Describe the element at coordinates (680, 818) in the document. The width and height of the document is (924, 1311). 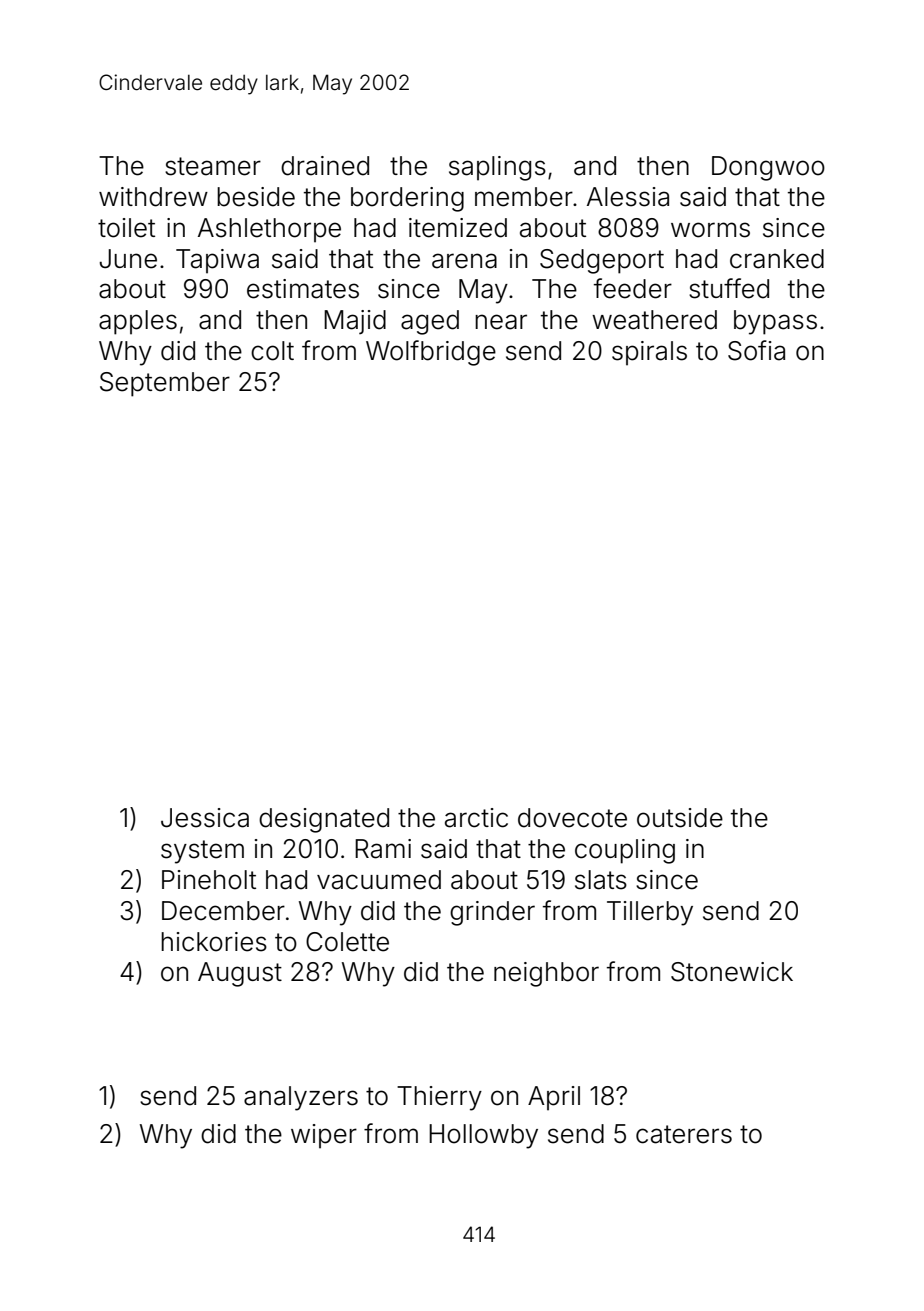
I see `outside` at that location.
